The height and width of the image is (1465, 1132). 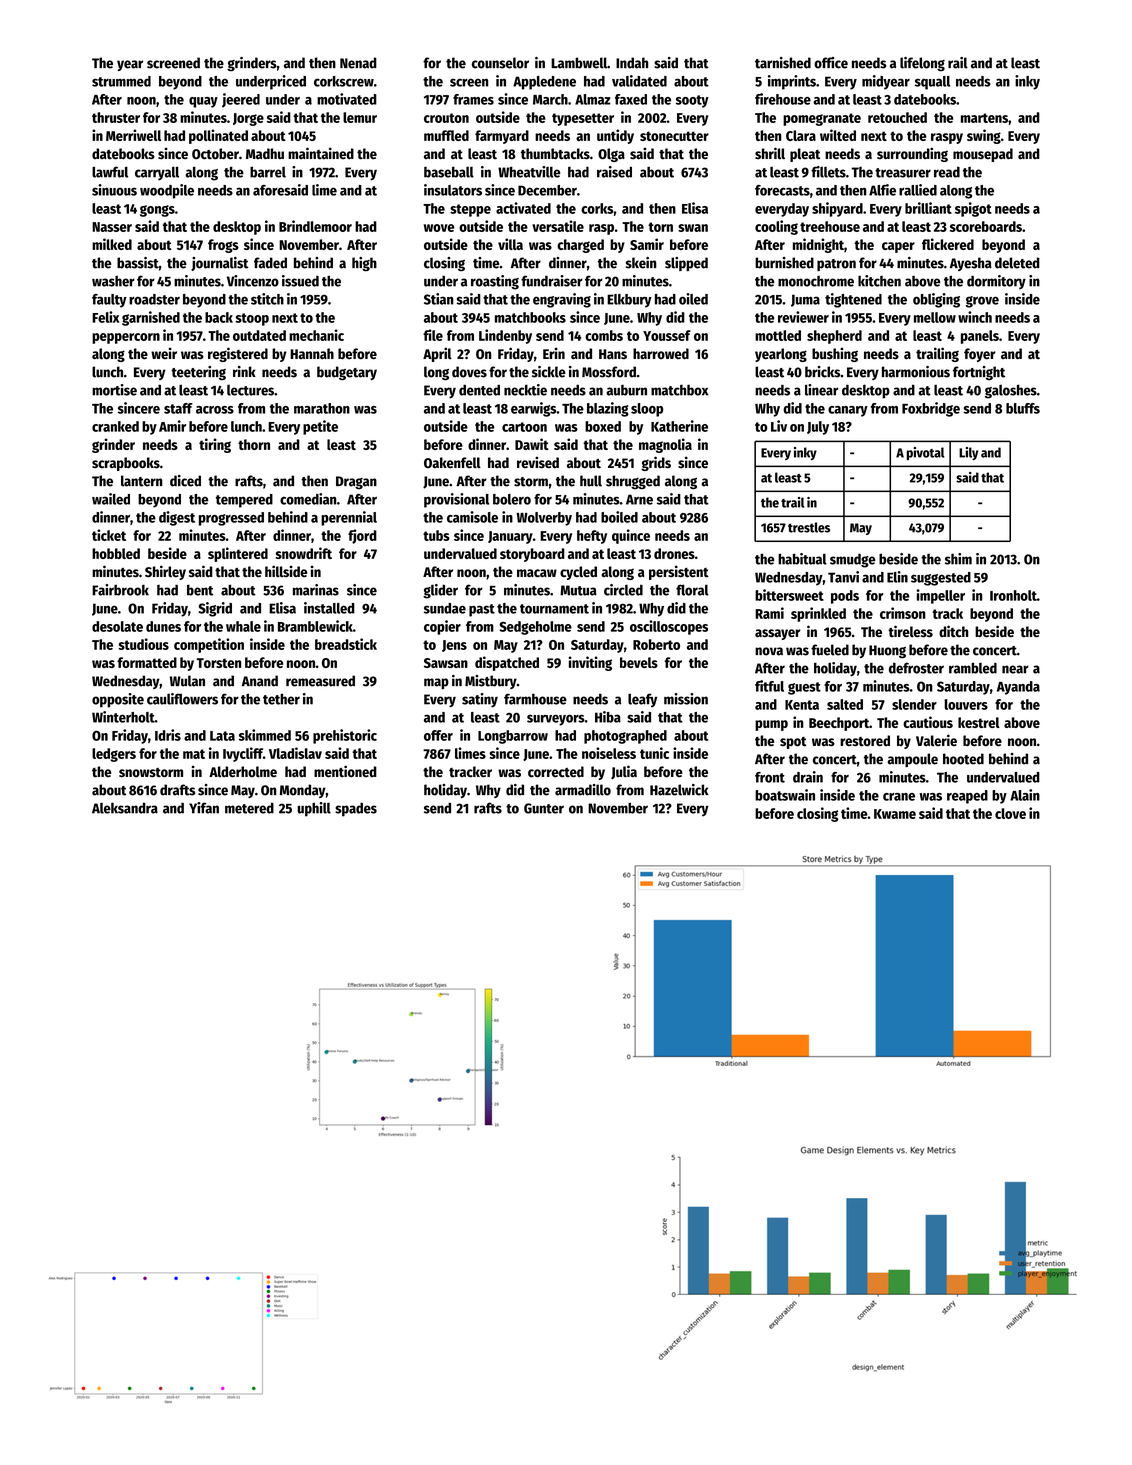 I want to click on engraving, so click(x=562, y=300).
